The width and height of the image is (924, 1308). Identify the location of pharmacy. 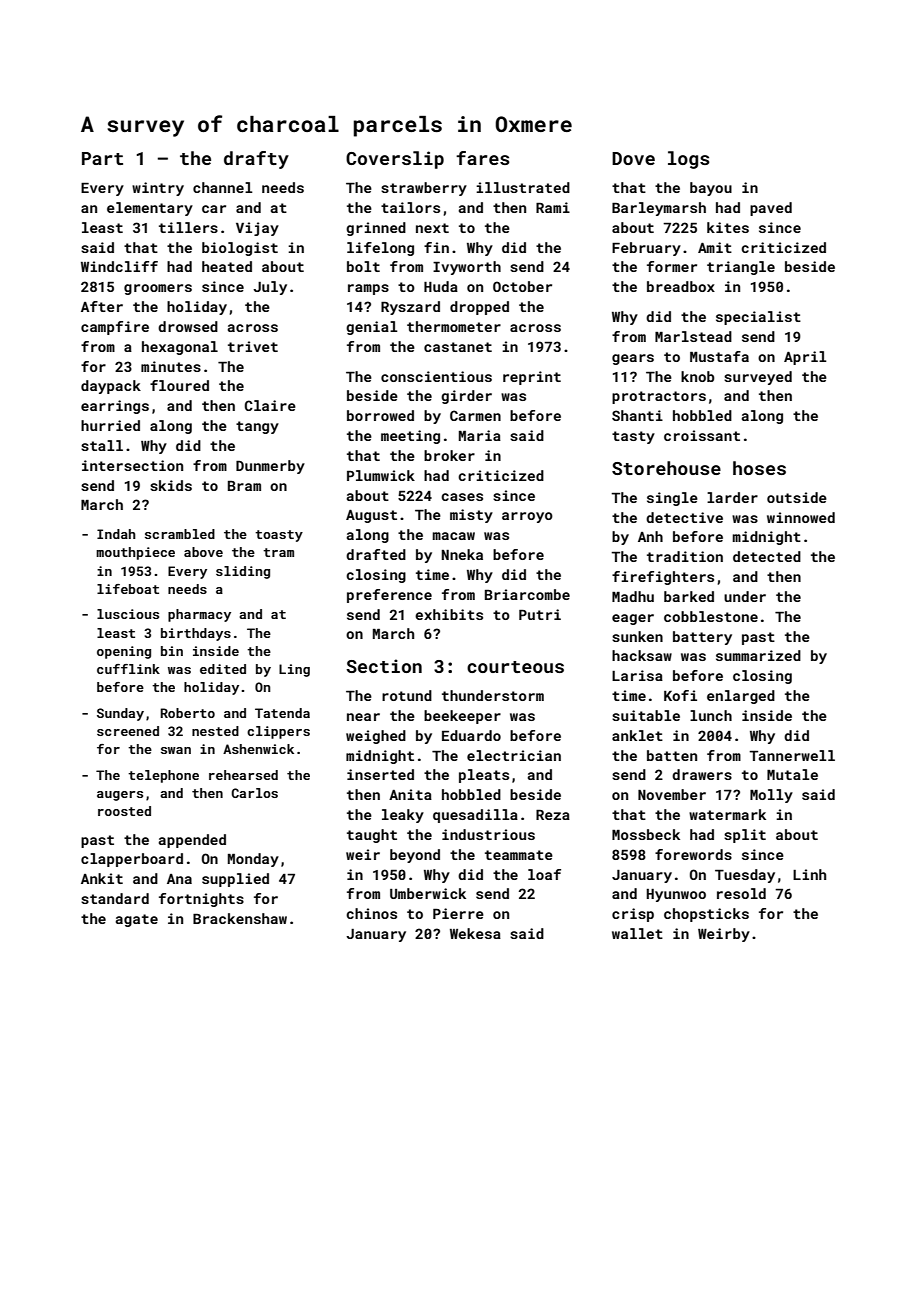
(199, 615).
